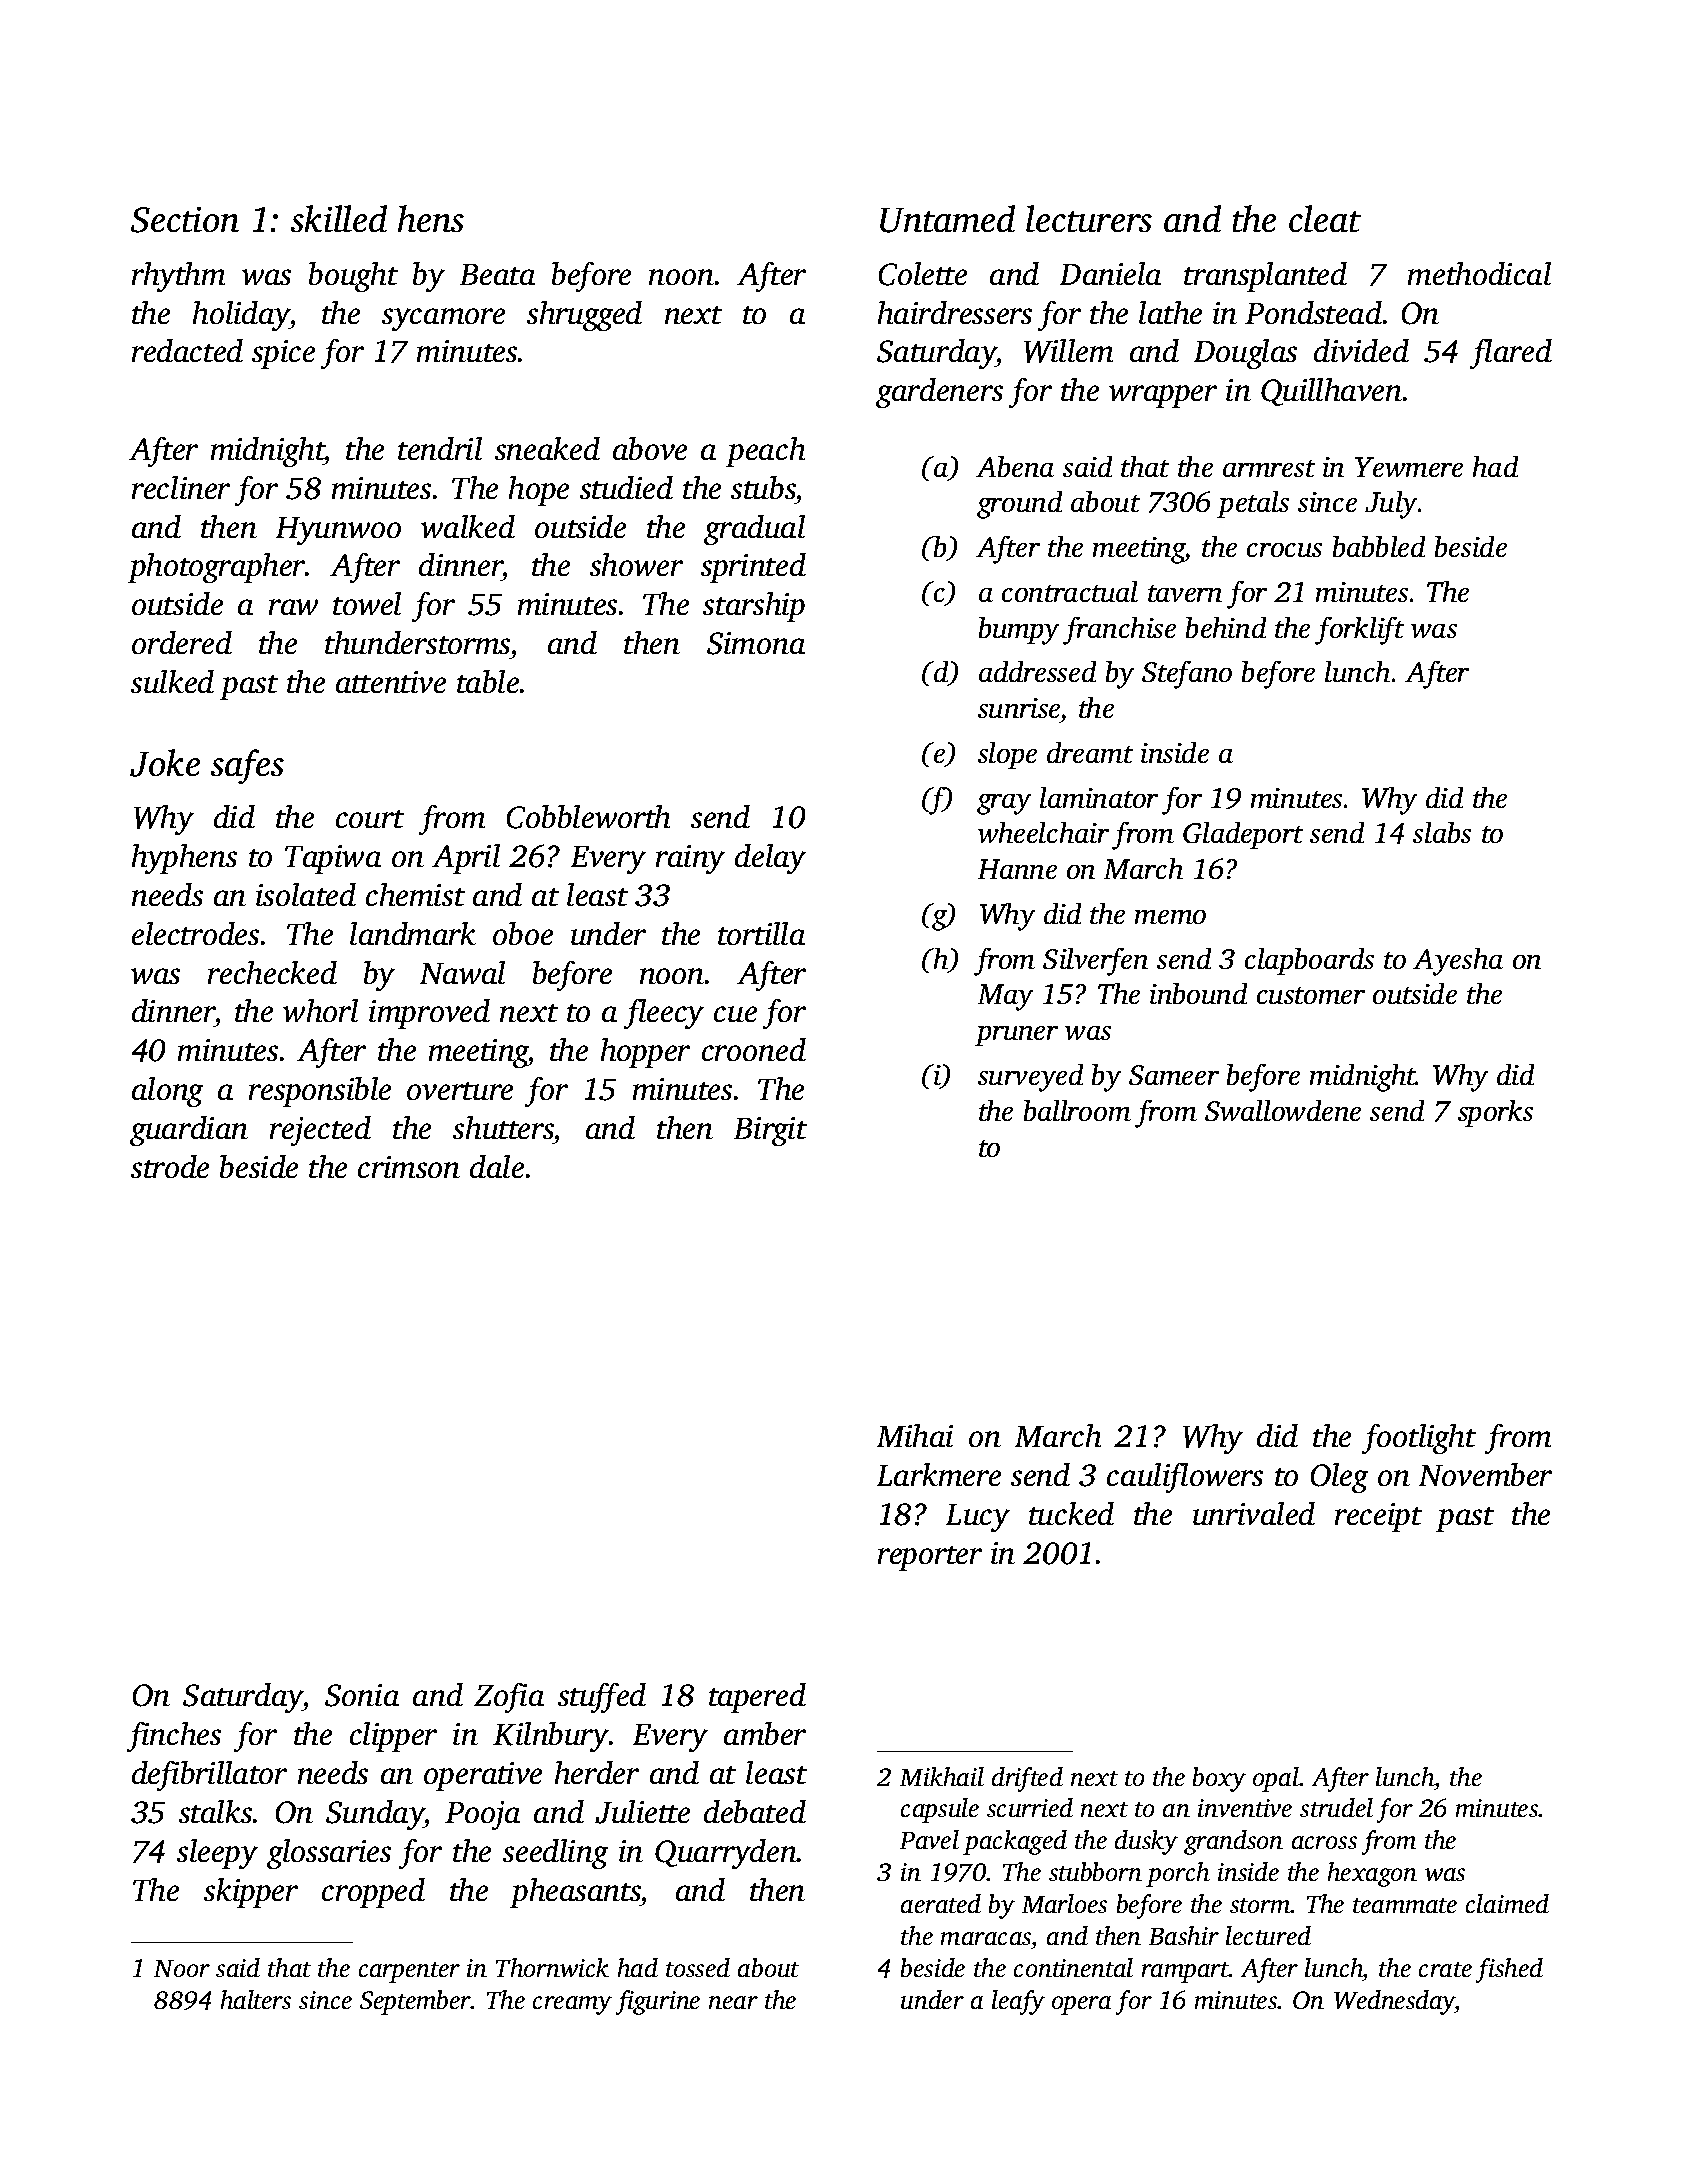 The width and height of the image is (1683, 2178). Describe the element at coordinates (1283, 1110) in the image. I see `Swallowdene` at that location.
